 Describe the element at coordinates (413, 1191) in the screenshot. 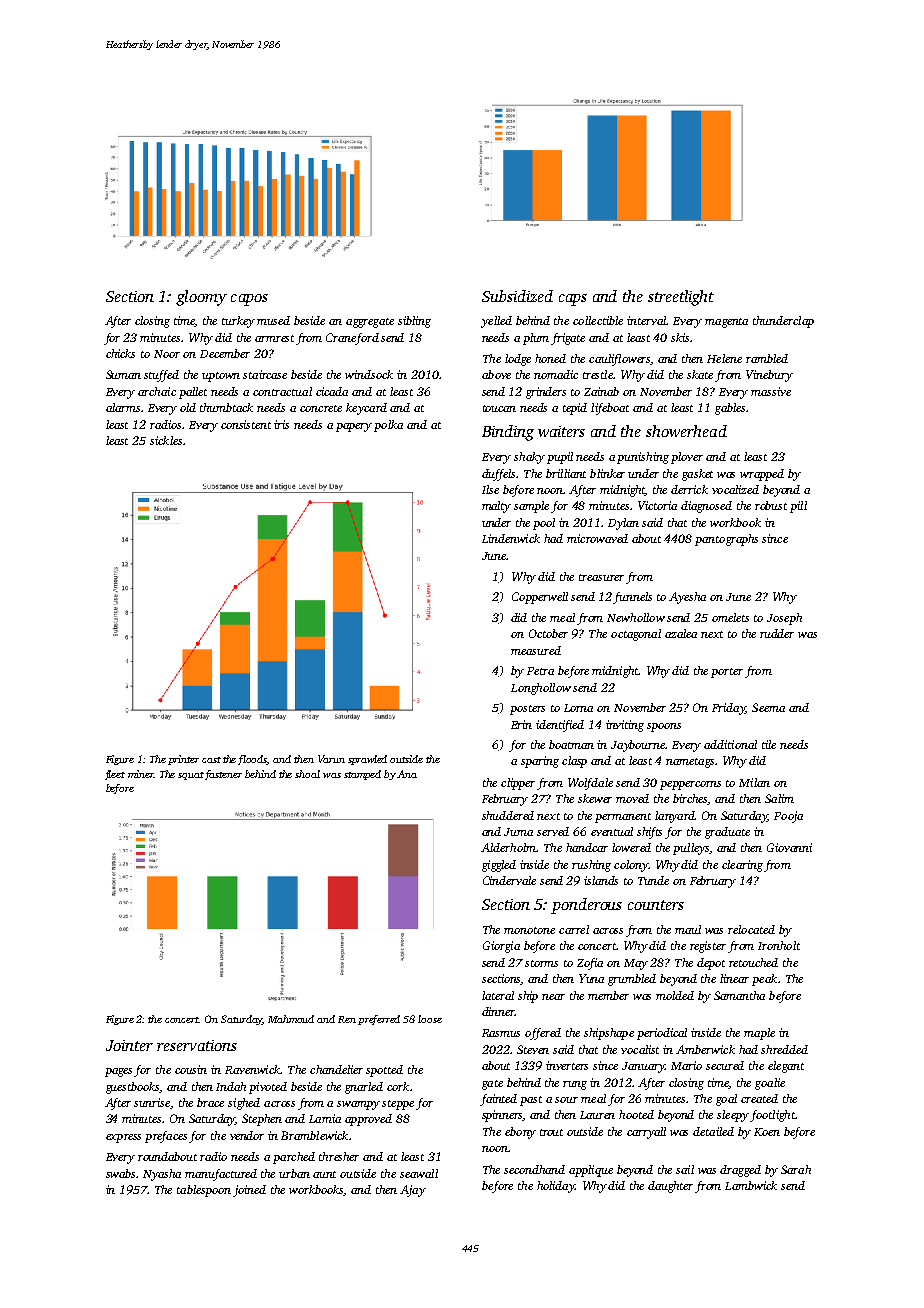

I see `Ajay` at that location.
